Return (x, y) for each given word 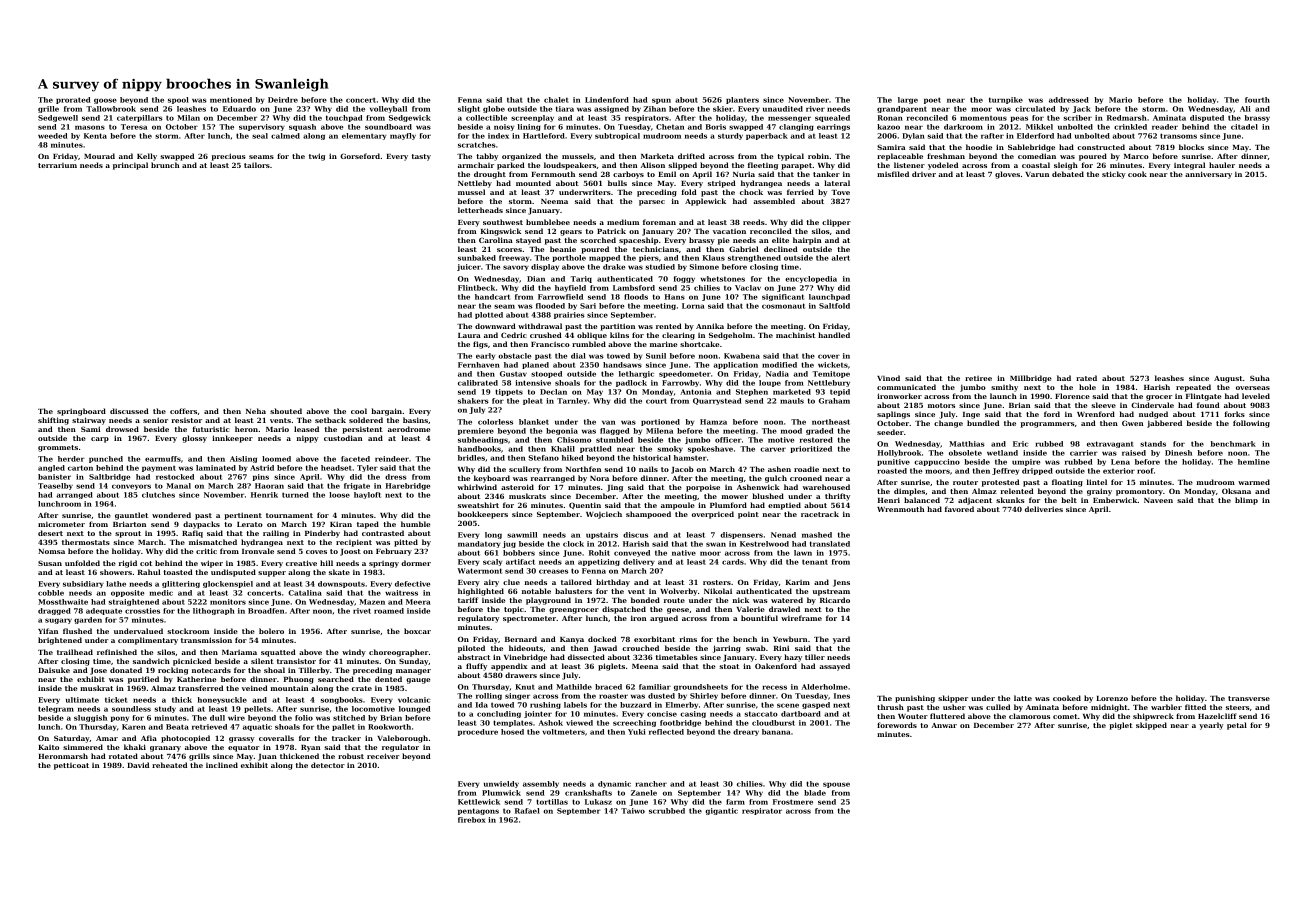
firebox (472, 820)
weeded (52, 136)
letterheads (480, 210)
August (1228, 379)
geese (678, 611)
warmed (1254, 482)
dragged (54, 611)
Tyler (367, 468)
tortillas (552, 802)
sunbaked (477, 258)
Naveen (1158, 500)
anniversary (1208, 175)
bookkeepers (483, 515)
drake (614, 267)
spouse (836, 785)
